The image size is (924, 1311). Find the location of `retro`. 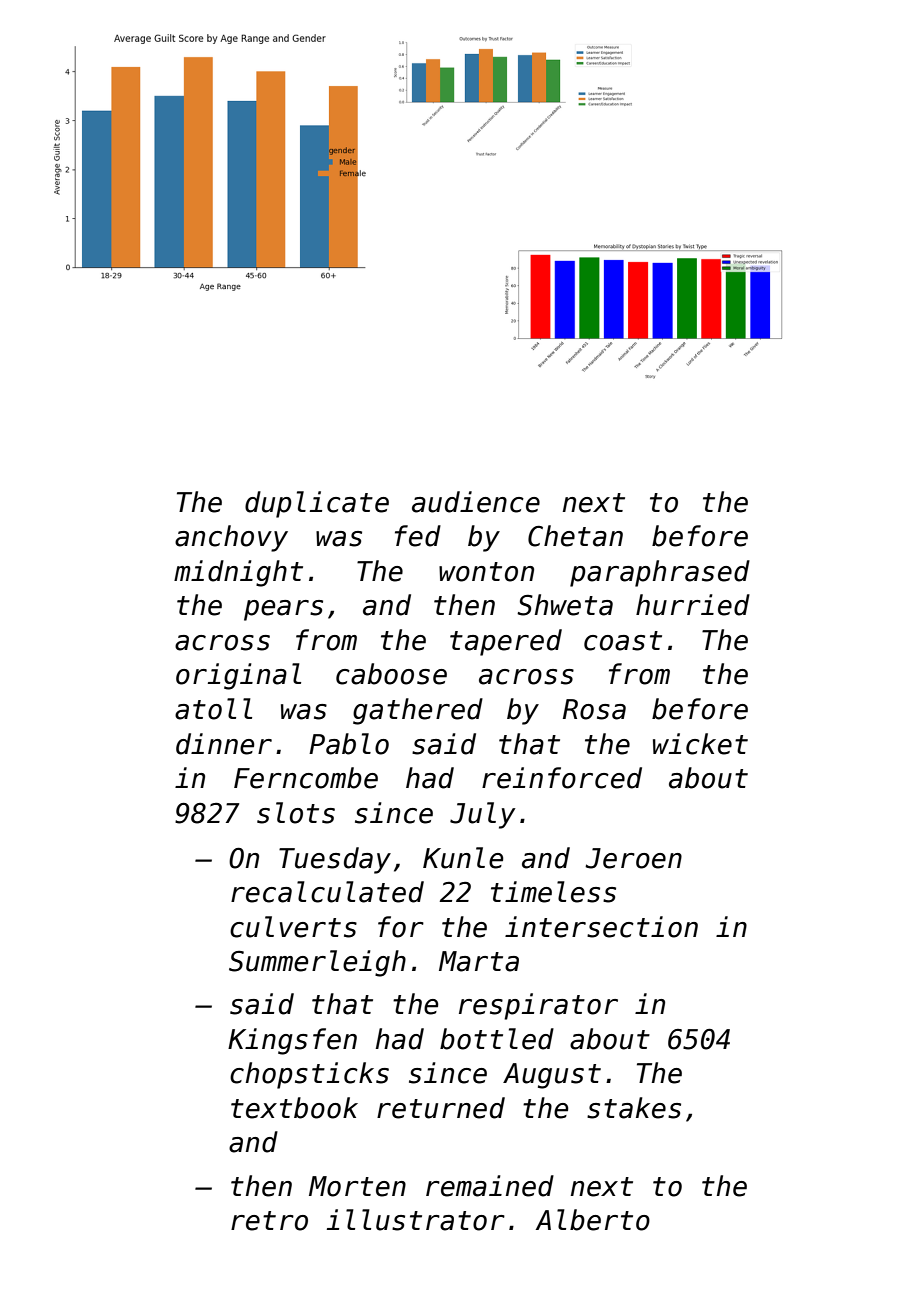

retro is located at coordinates (269, 1221).
